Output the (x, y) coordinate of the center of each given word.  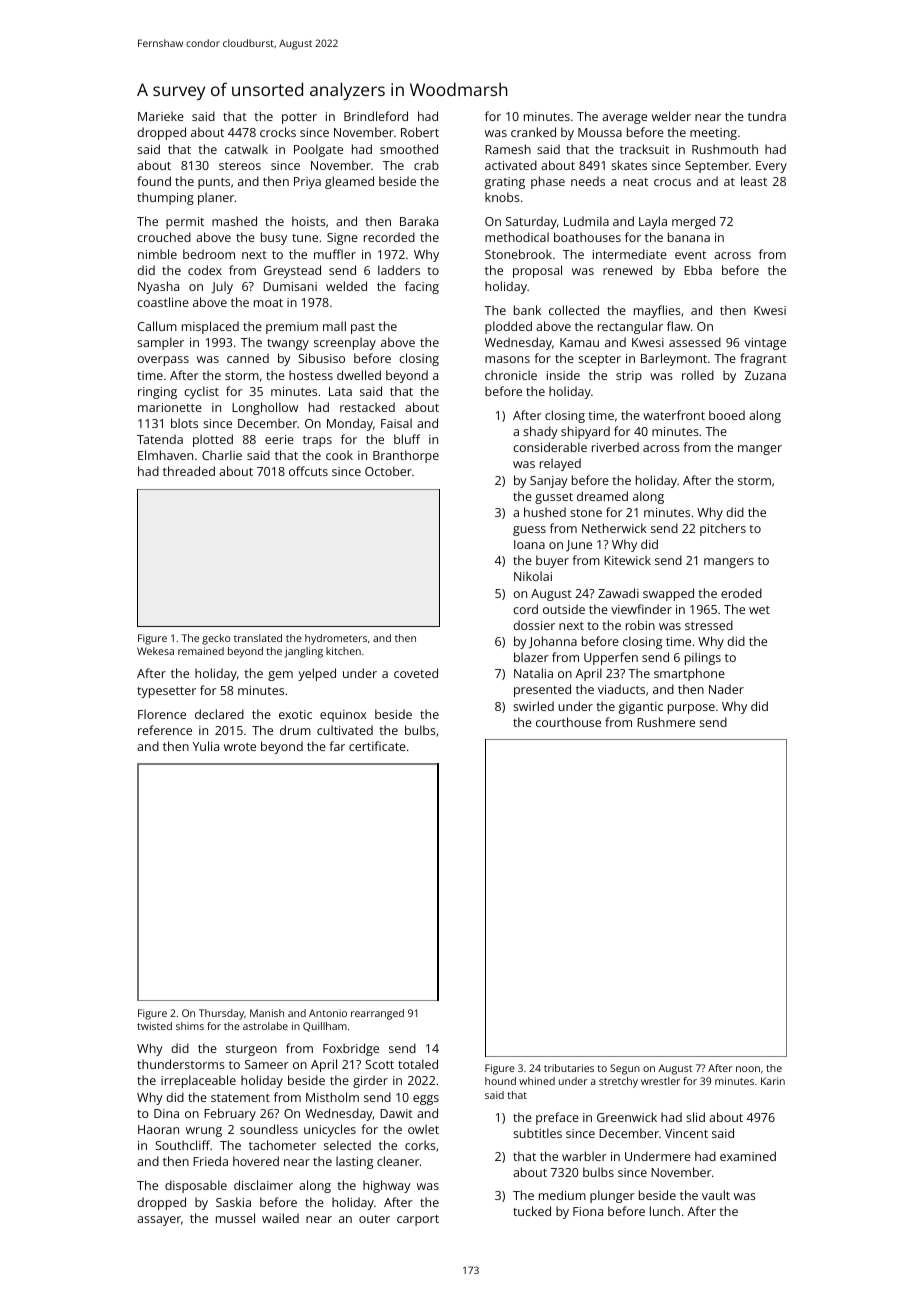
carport (418, 1220)
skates (629, 165)
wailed (280, 1218)
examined (748, 1156)
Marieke (161, 116)
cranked (533, 132)
